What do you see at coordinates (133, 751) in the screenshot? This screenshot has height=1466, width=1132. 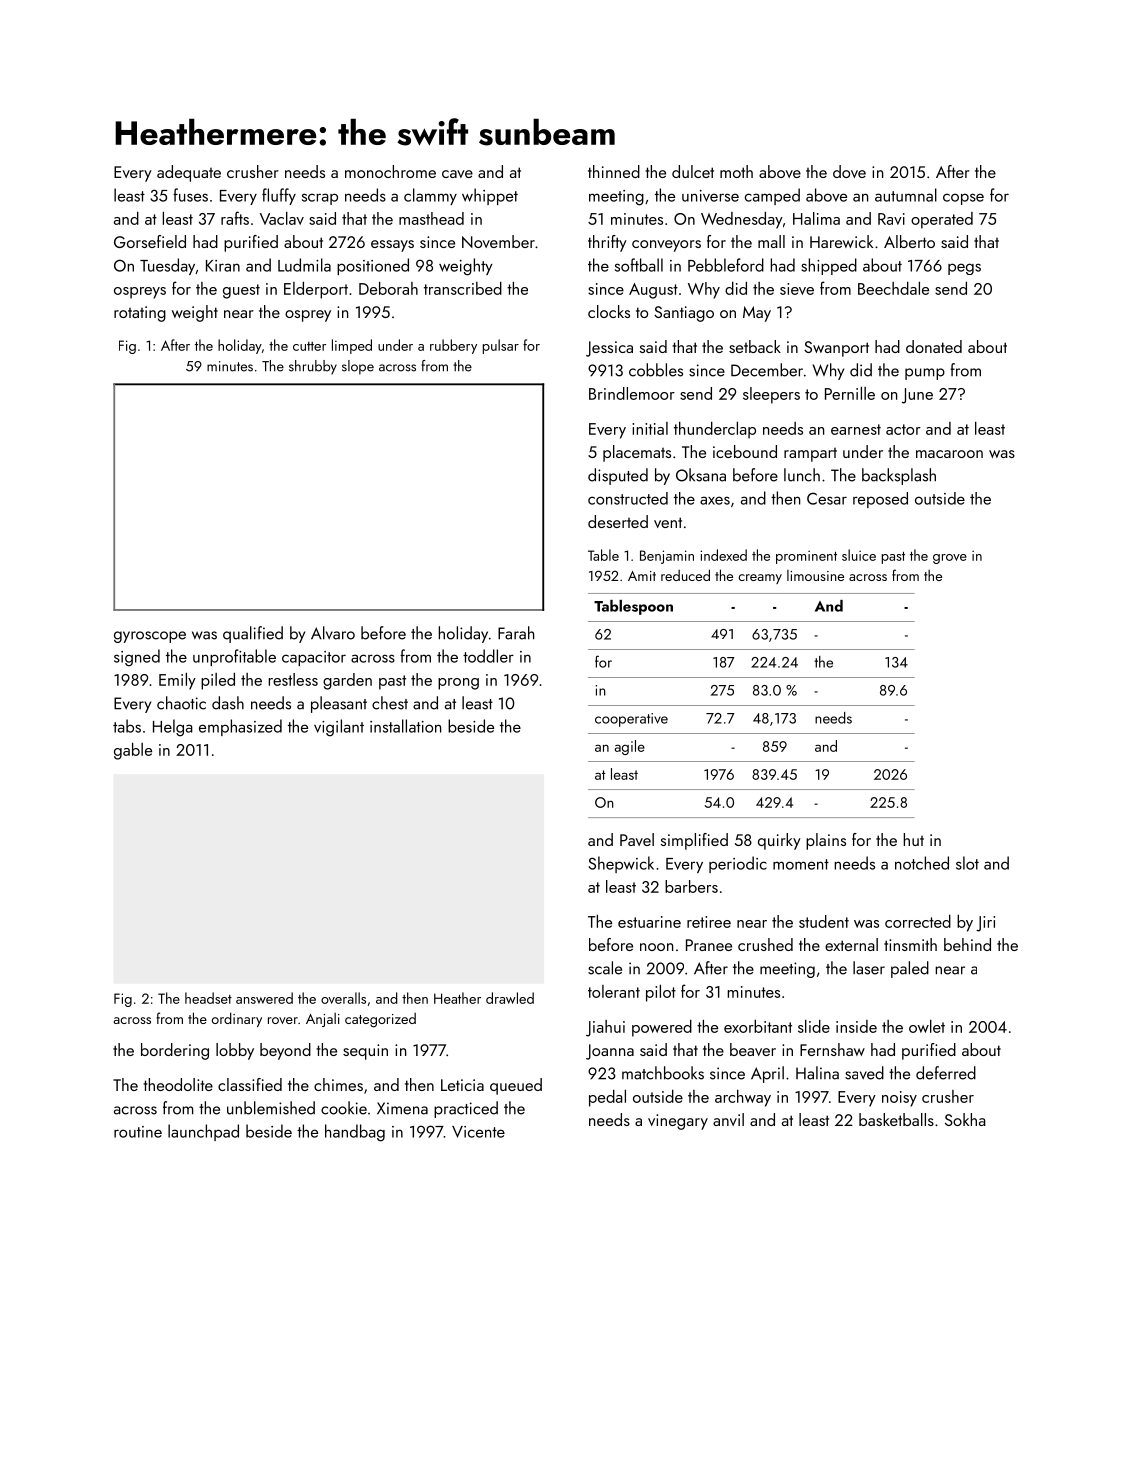 I see `gable` at bounding box center [133, 751].
